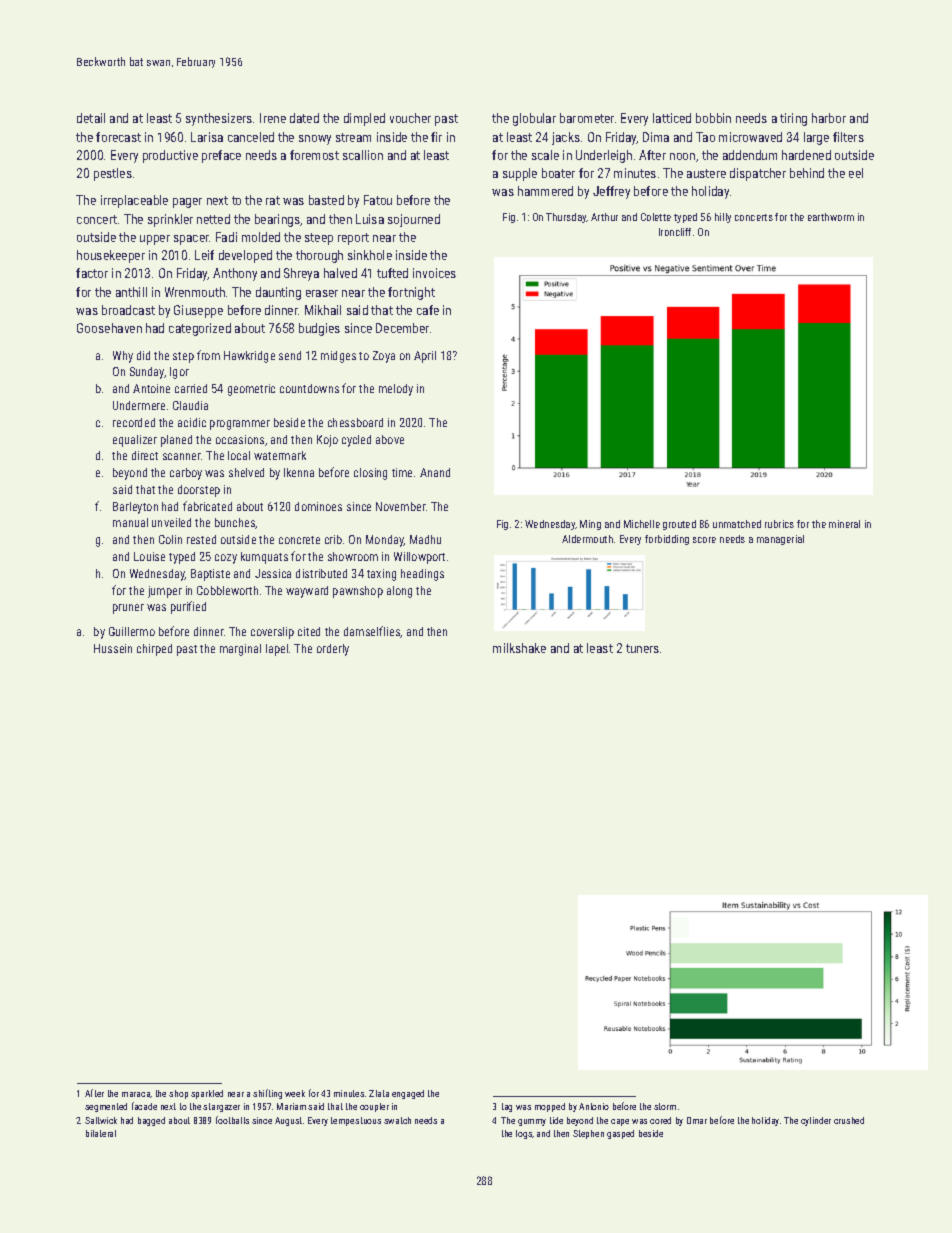 The height and width of the screenshot is (1233, 952). I want to click on Barleyton, so click(135, 508).
